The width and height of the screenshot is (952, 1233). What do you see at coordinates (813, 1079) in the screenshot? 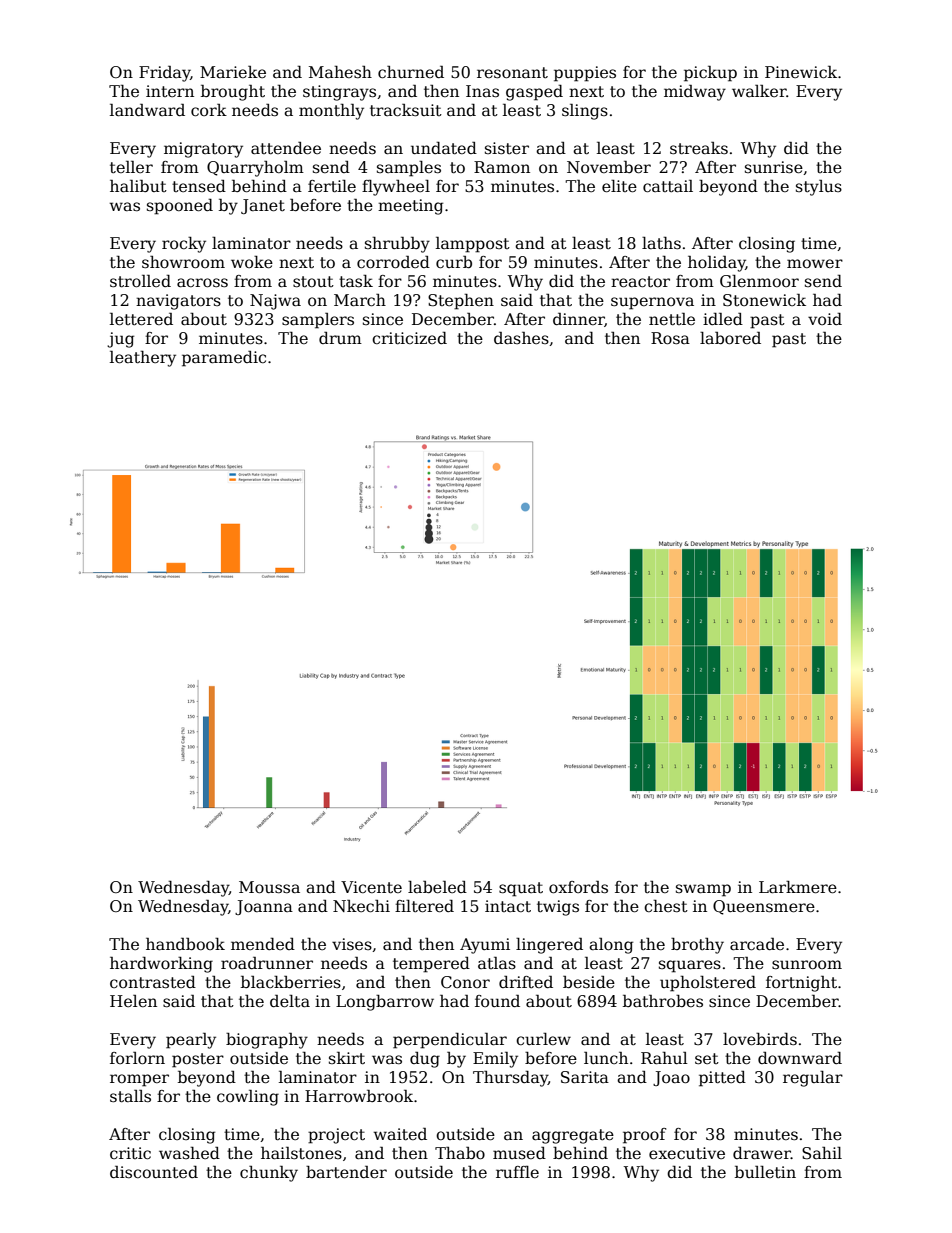
I see `regular` at bounding box center [813, 1079].
